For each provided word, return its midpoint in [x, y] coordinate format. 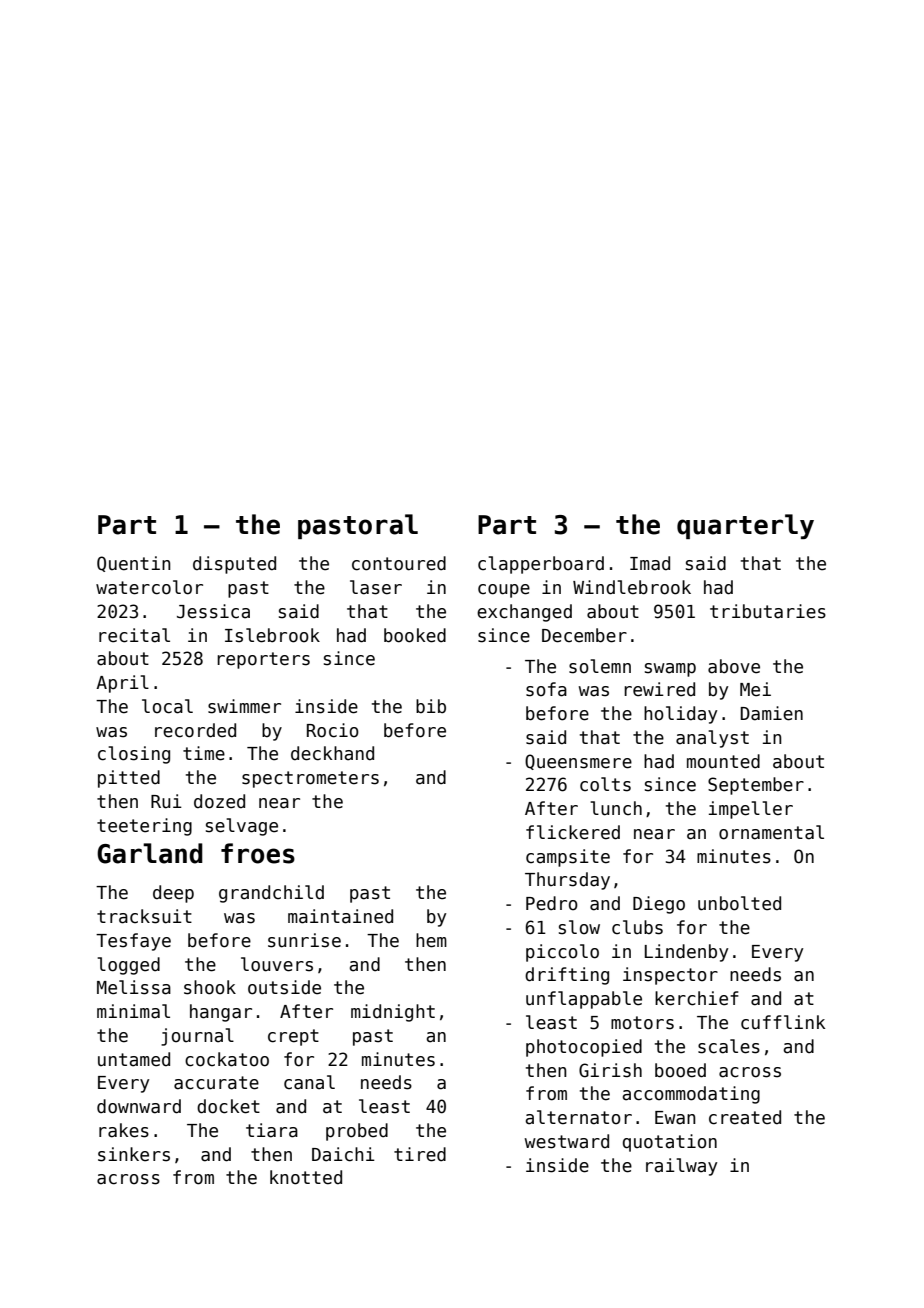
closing [134, 755]
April [122, 684]
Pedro [552, 903]
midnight [393, 1013]
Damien [772, 713]
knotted [306, 1177]
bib [431, 706]
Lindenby [686, 953]
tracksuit [144, 916]
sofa [546, 689]
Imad [650, 563]
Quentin [134, 564]
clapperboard [541, 565]
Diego [659, 905]
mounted [723, 761]
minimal [133, 1011]
